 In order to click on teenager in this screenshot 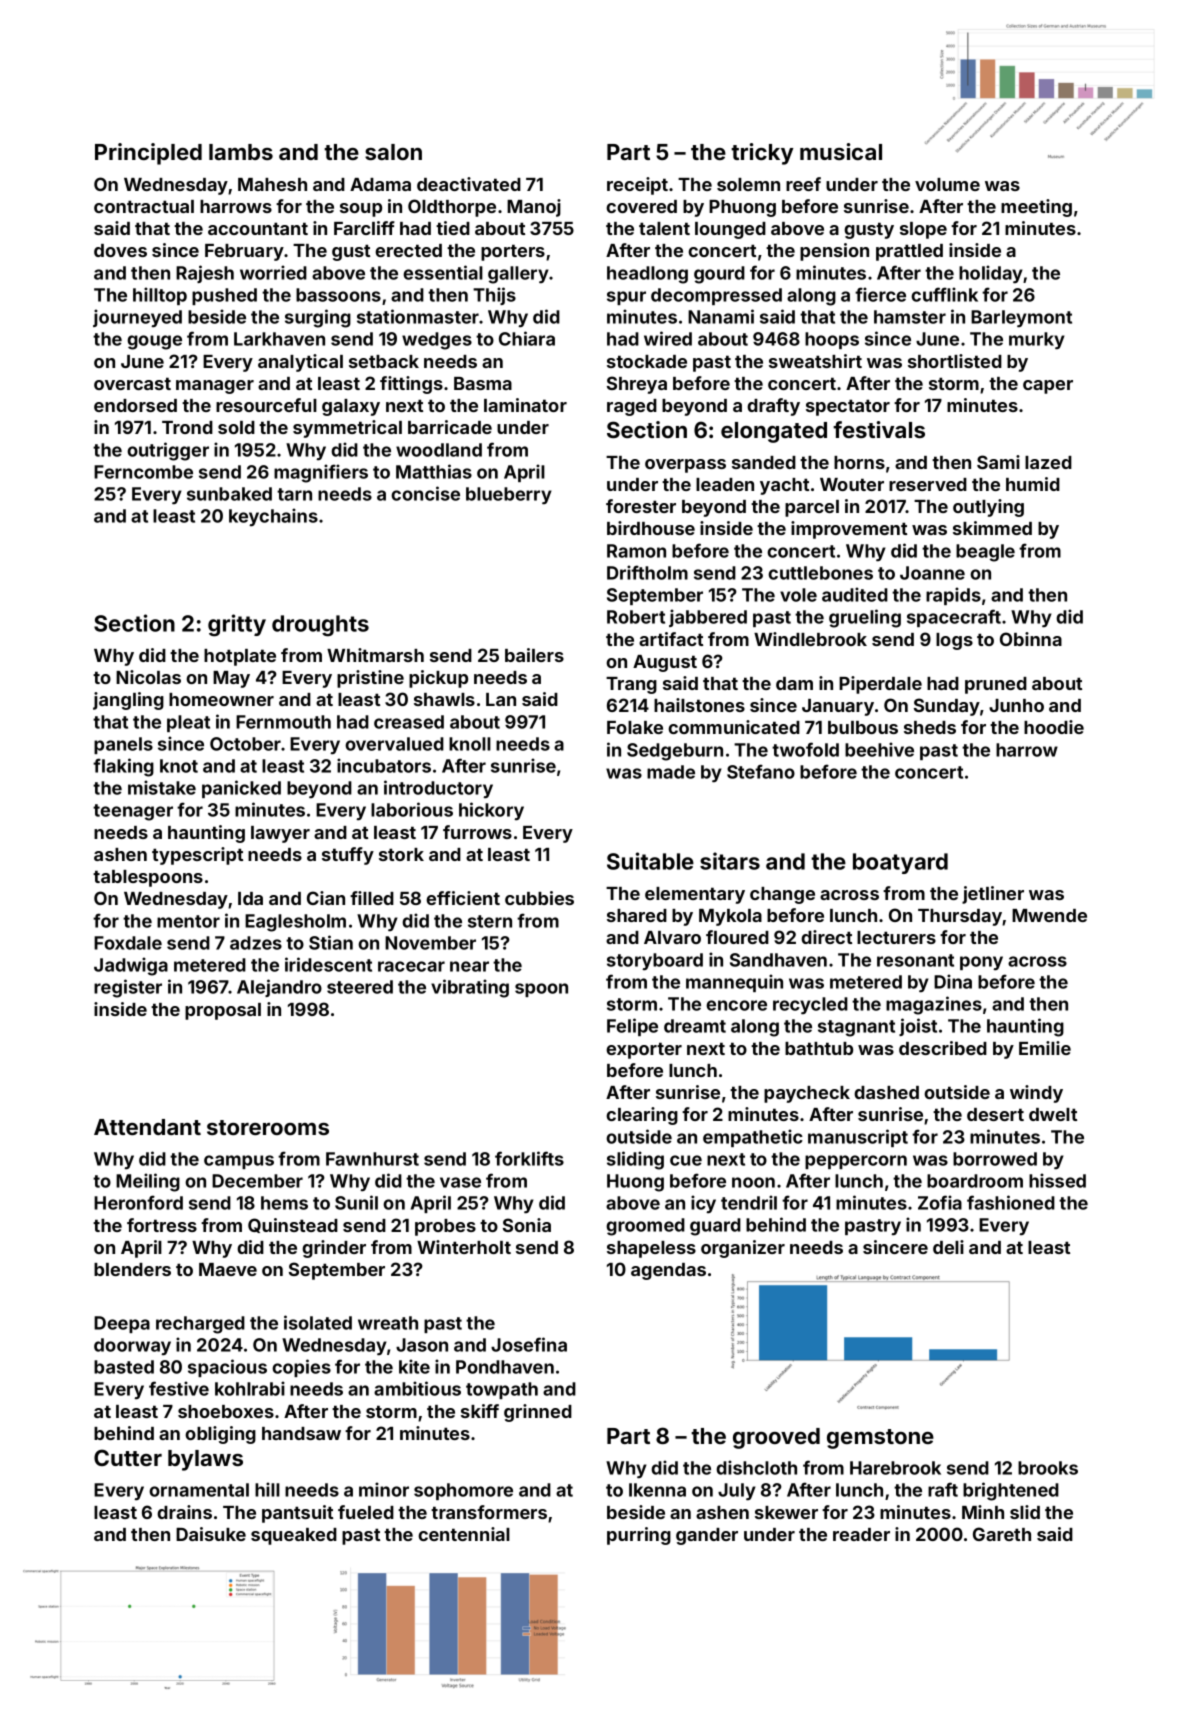, I will do `click(133, 812)`.
